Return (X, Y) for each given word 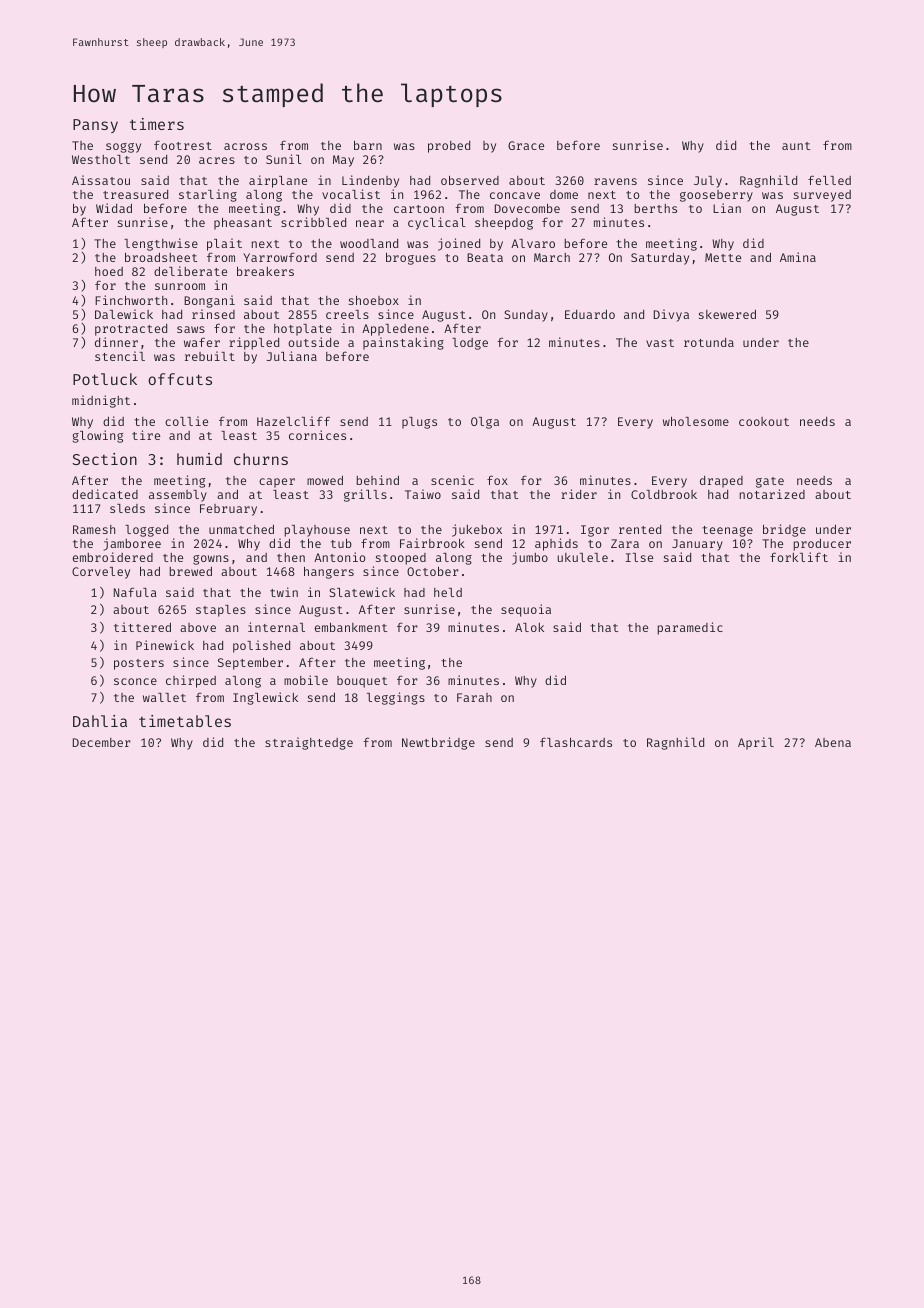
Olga (485, 423)
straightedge (309, 743)
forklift (799, 557)
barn (368, 145)
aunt (796, 146)
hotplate (303, 330)
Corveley (101, 573)
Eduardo (590, 314)
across (245, 146)
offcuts (180, 379)
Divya (671, 315)
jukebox (477, 530)
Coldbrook (664, 494)
